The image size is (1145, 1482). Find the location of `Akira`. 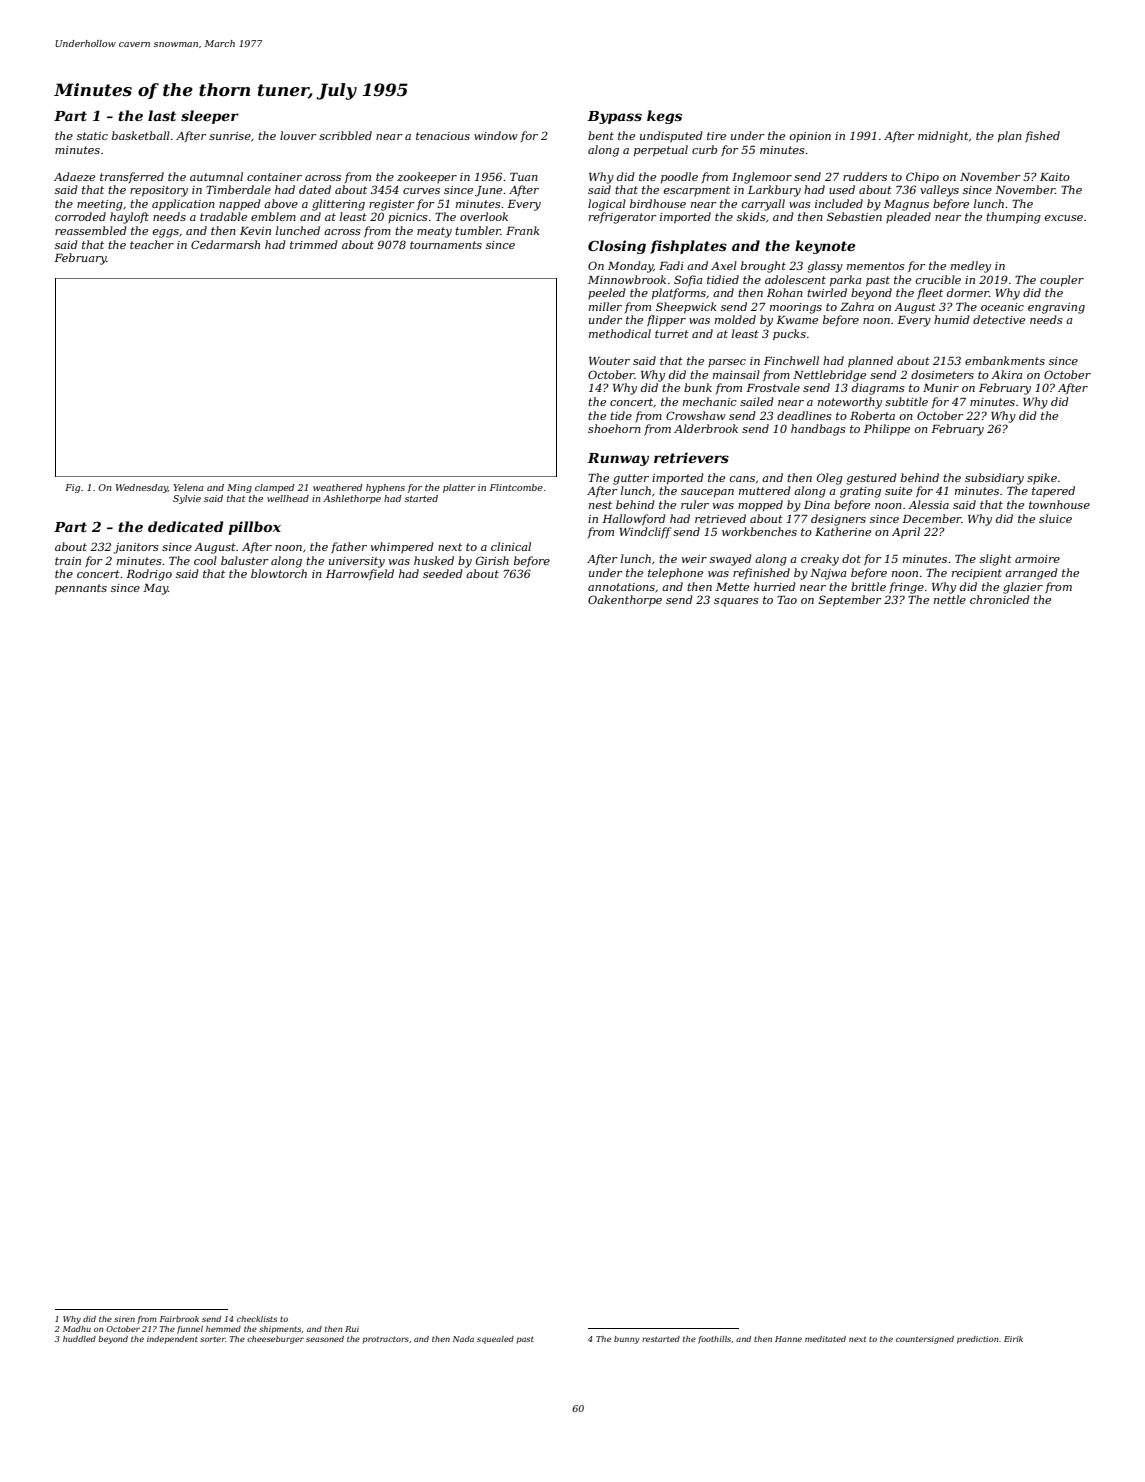

Akira is located at coordinates (1007, 374).
